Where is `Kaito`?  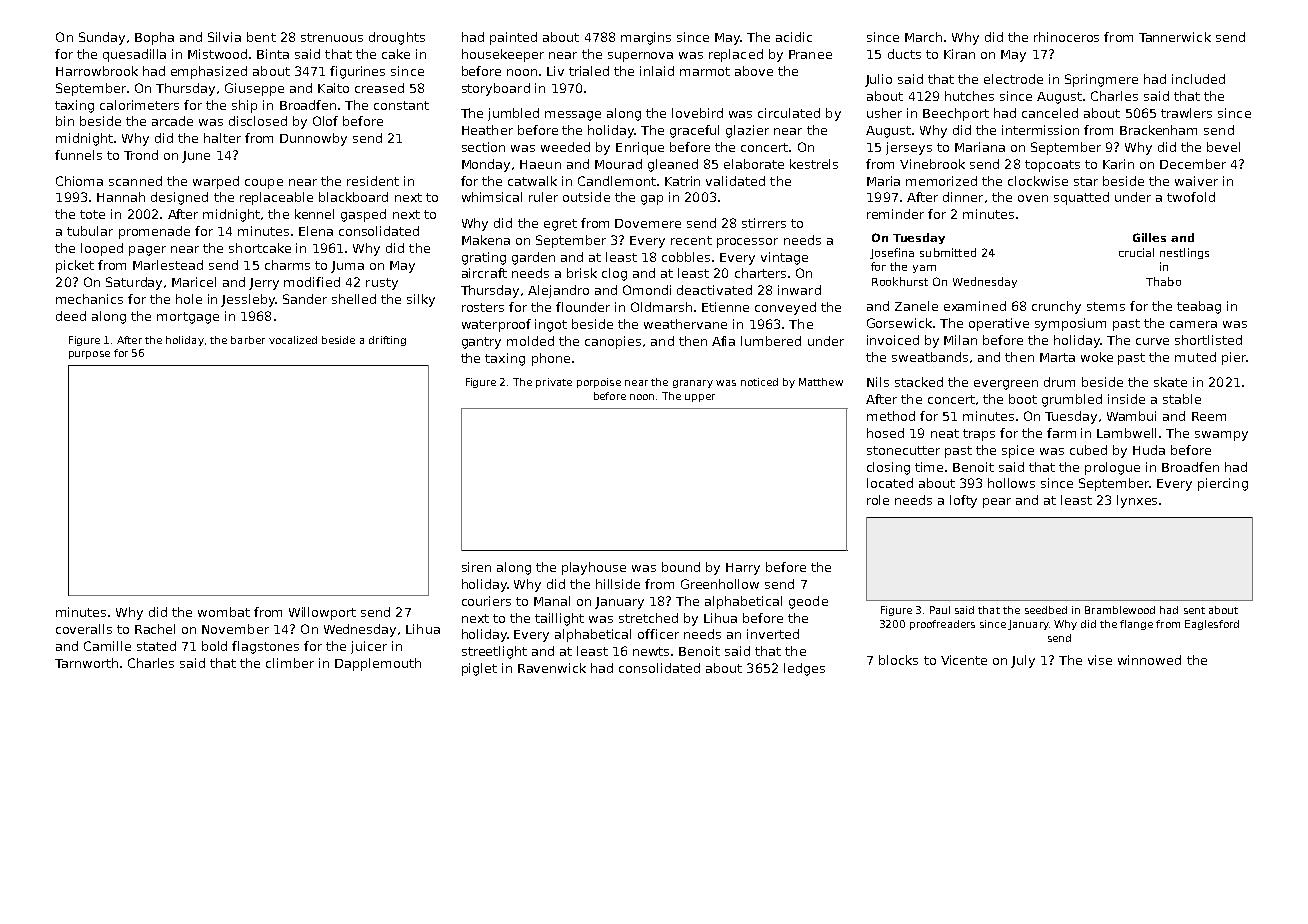
Kaito is located at coordinates (333, 88).
